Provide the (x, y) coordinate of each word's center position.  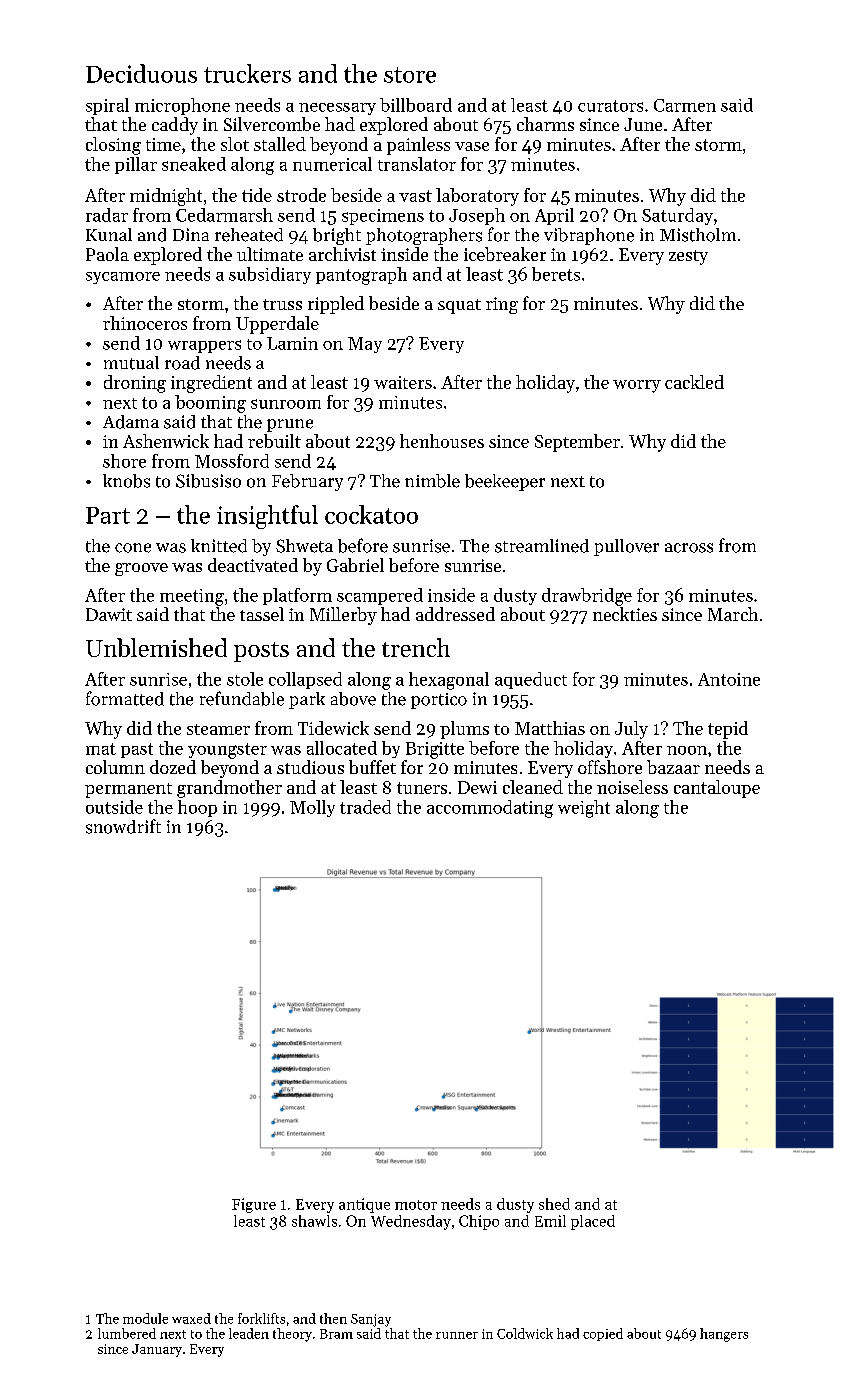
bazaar (673, 767)
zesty (688, 257)
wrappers (204, 346)
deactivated (253, 565)
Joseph (477, 216)
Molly (312, 808)
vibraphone (589, 236)
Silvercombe (272, 124)
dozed (173, 767)
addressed (455, 614)
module (145, 1318)
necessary (337, 109)
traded (365, 807)
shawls (314, 1221)
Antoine (729, 679)
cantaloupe (717, 789)
